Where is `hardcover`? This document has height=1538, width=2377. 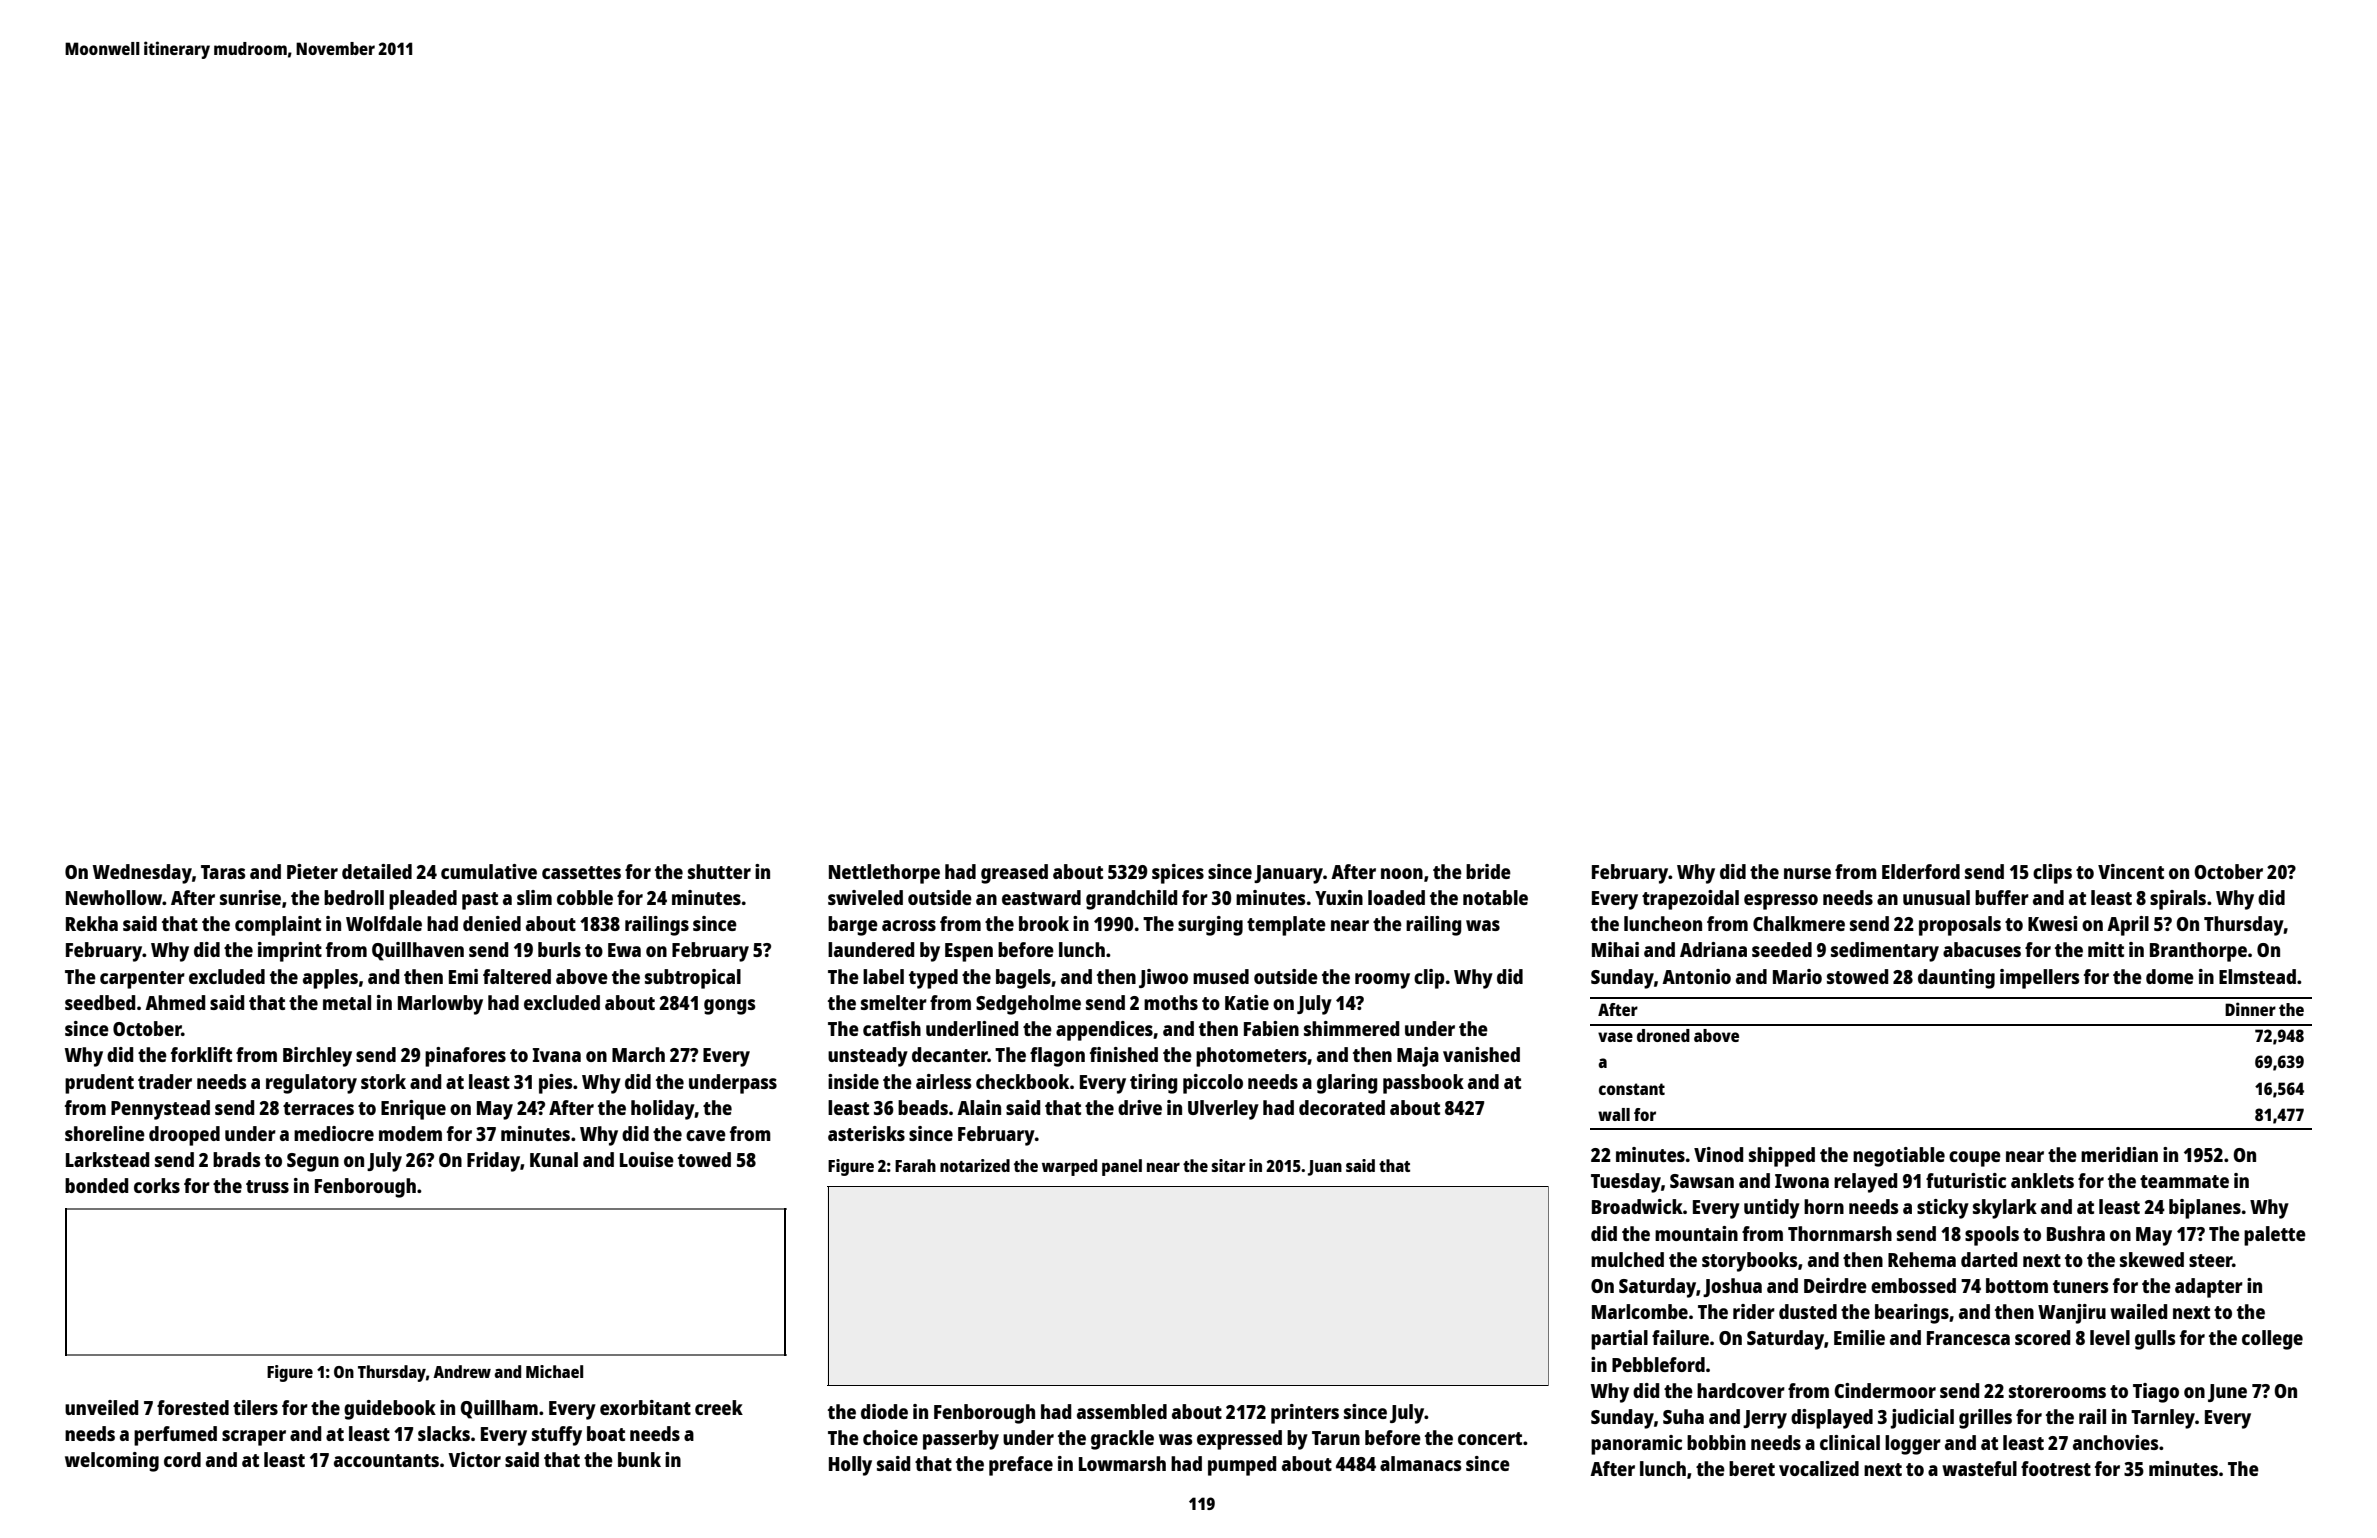
hardcover is located at coordinates (1741, 1390).
